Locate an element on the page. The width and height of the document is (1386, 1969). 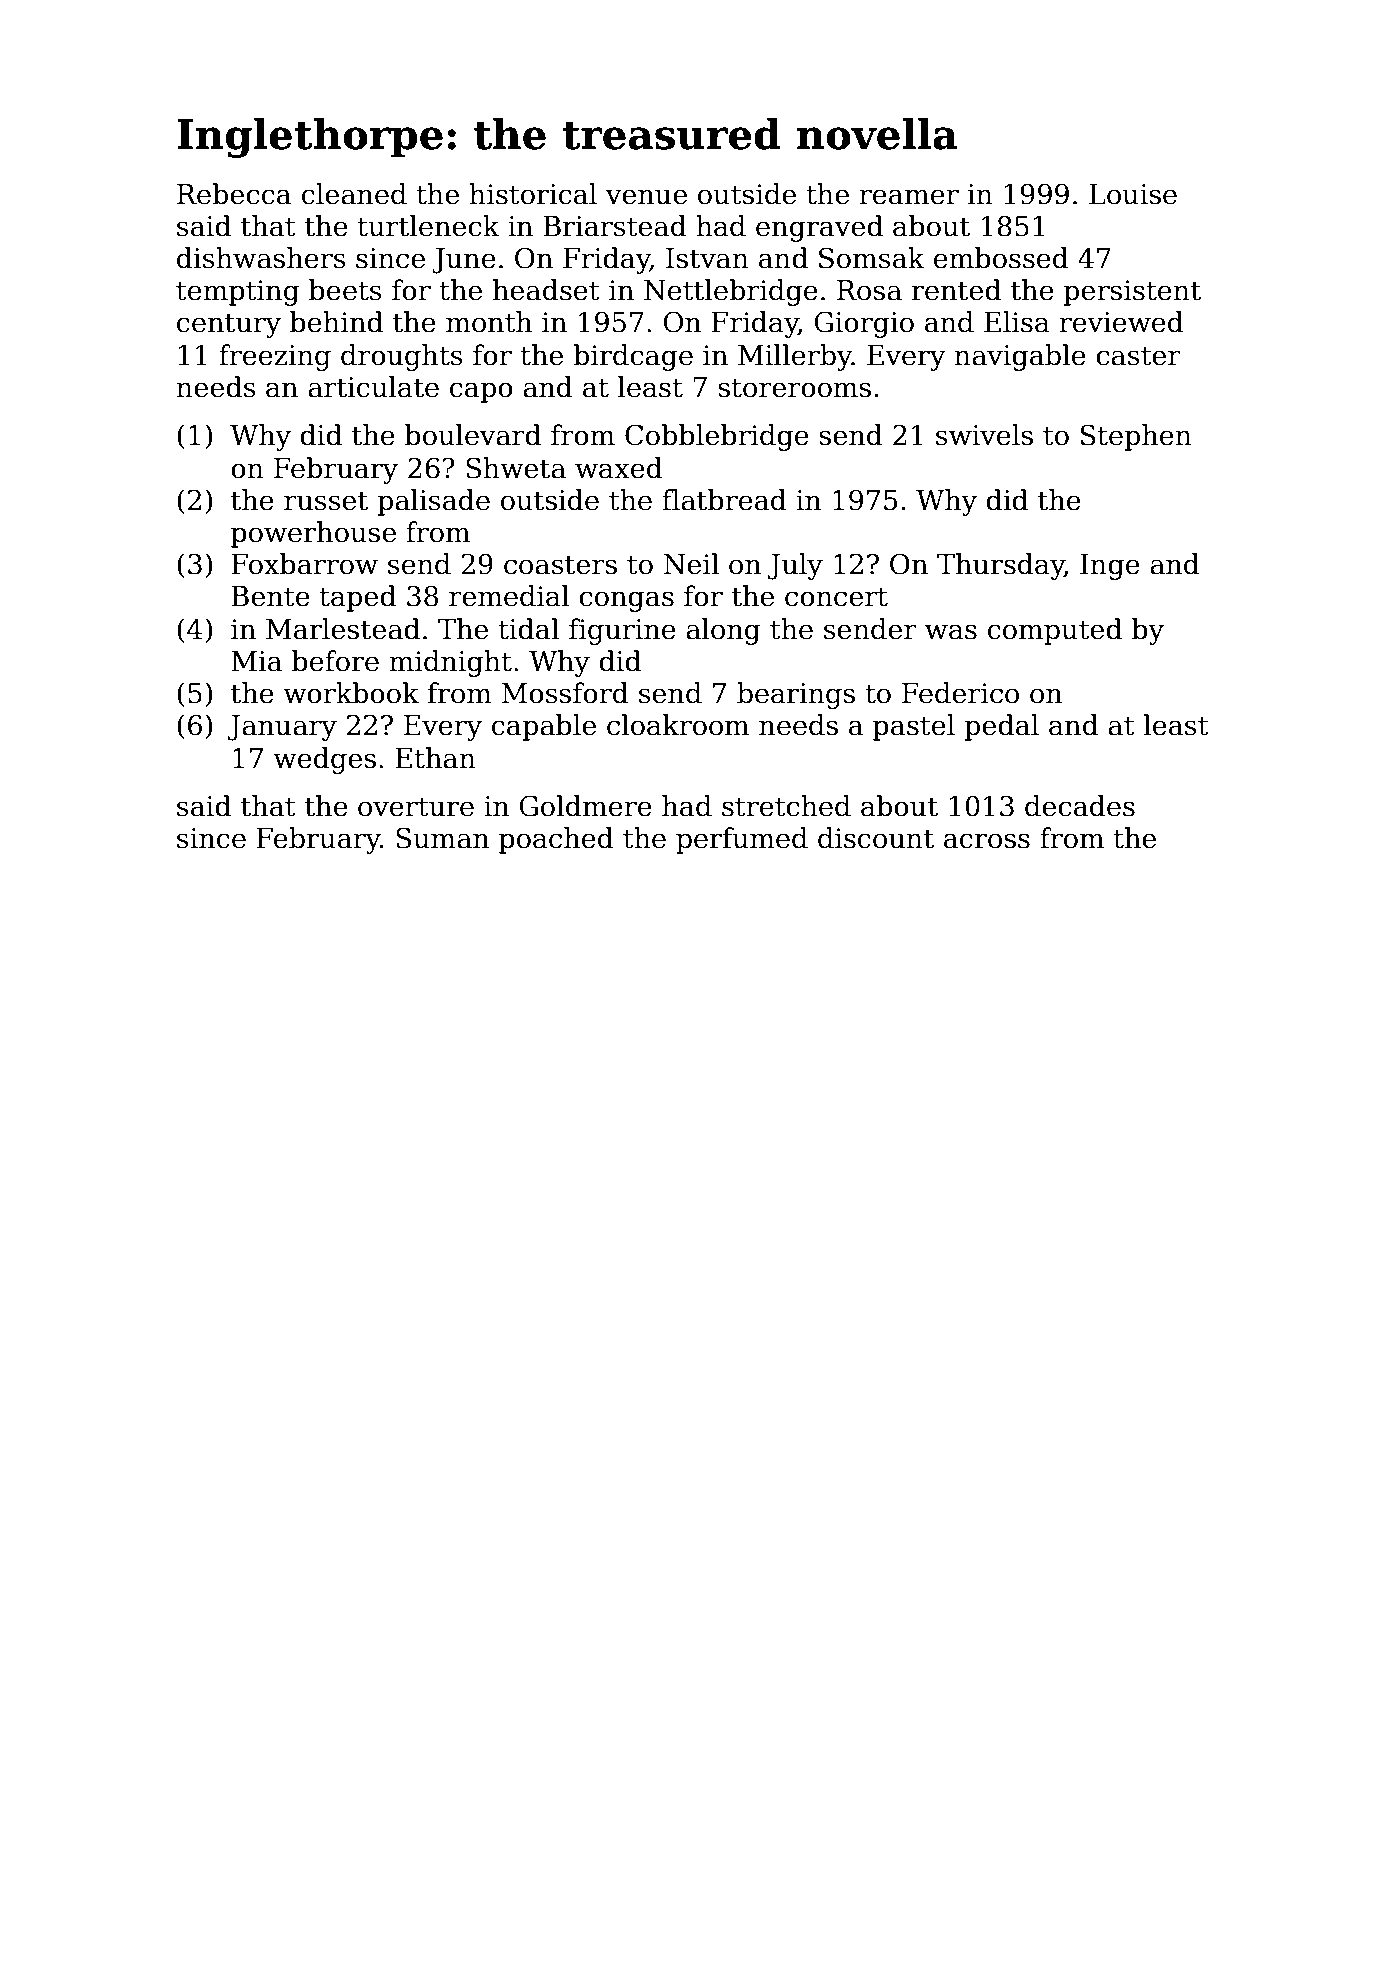
computed is located at coordinates (1055, 631).
